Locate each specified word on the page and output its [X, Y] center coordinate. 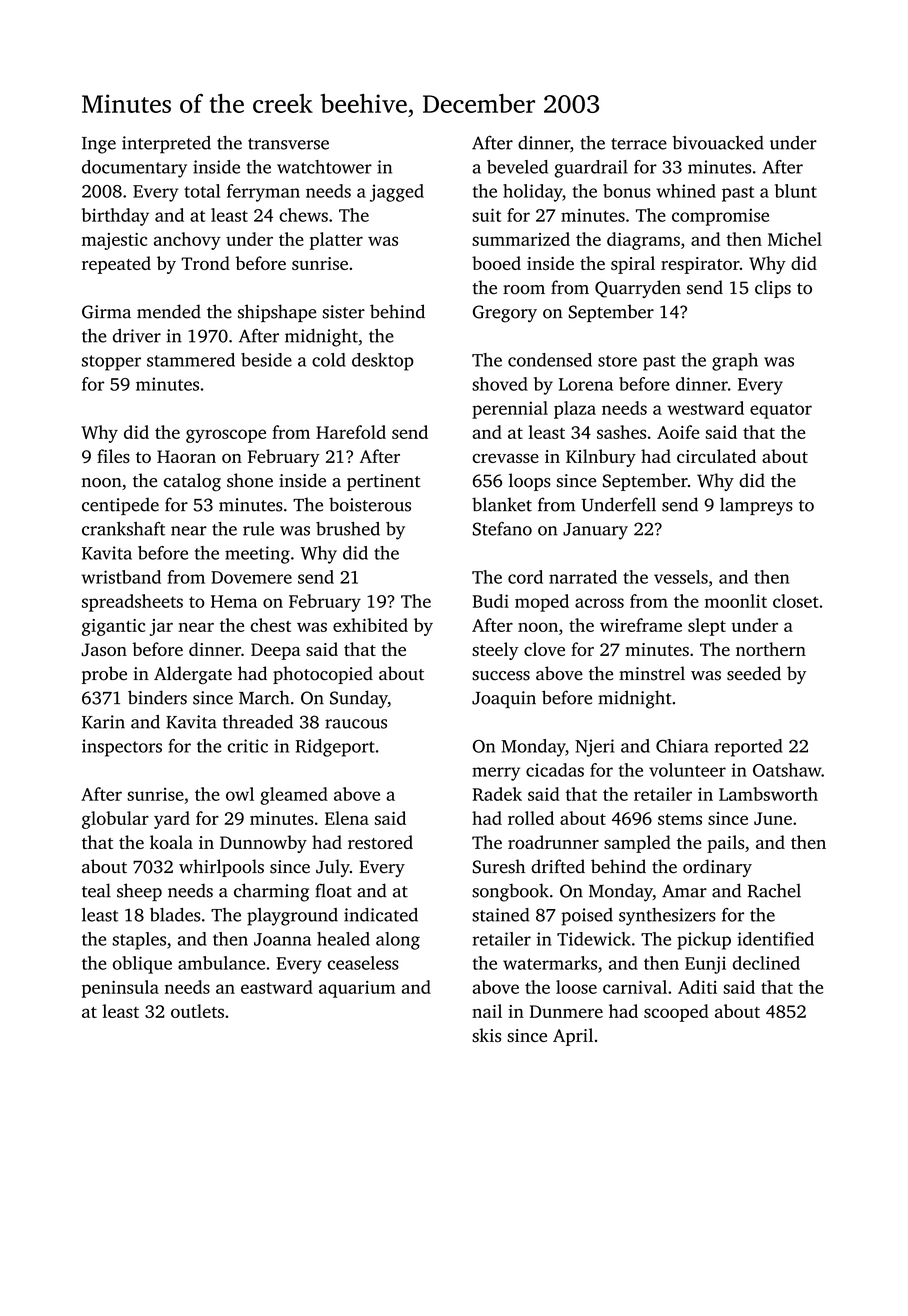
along [398, 941]
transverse [288, 144]
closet [796, 601]
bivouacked [718, 143]
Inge [99, 145]
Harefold [351, 432]
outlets [197, 1011]
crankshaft [123, 529]
